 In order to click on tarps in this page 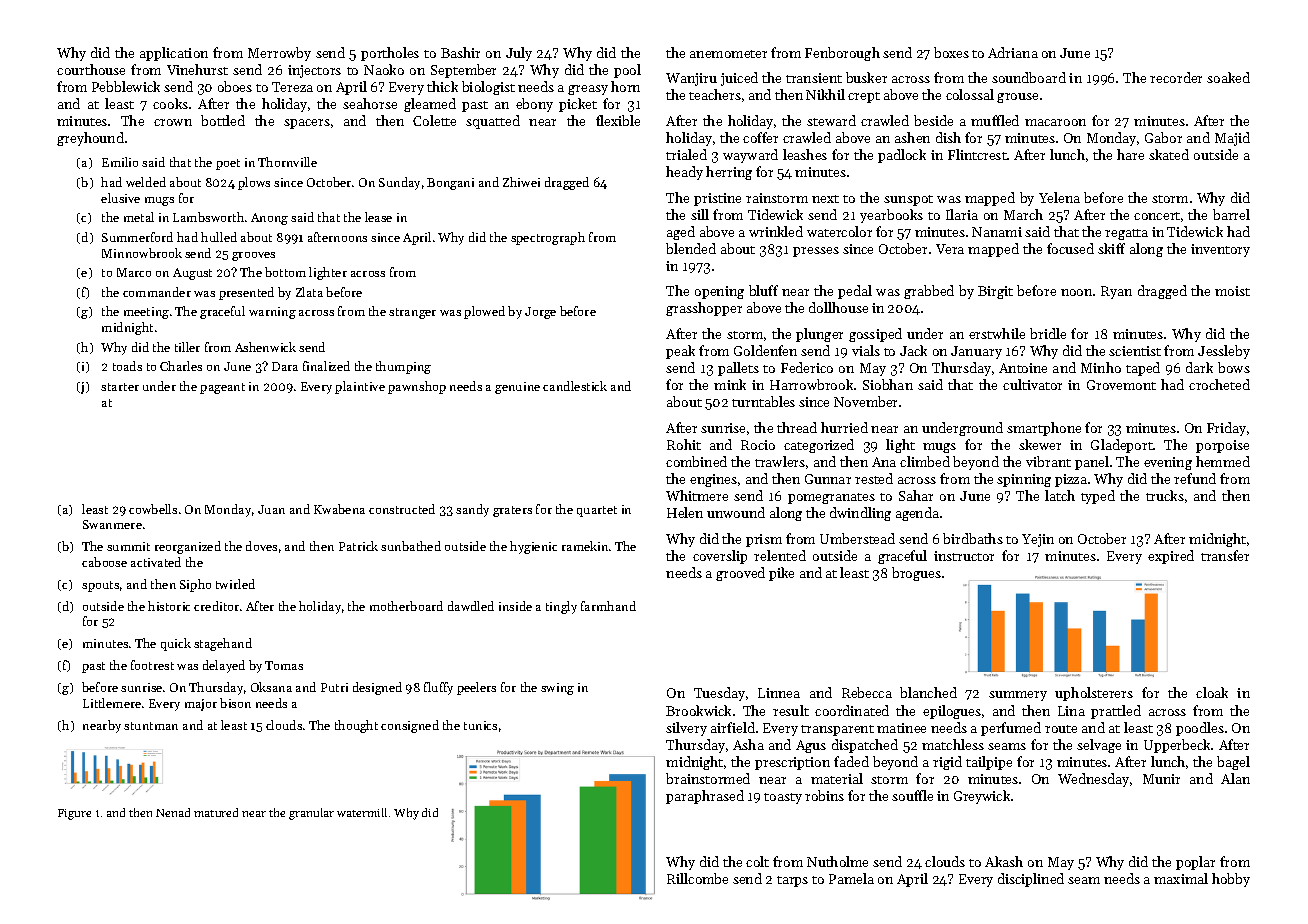, I will do `click(792, 881)`.
